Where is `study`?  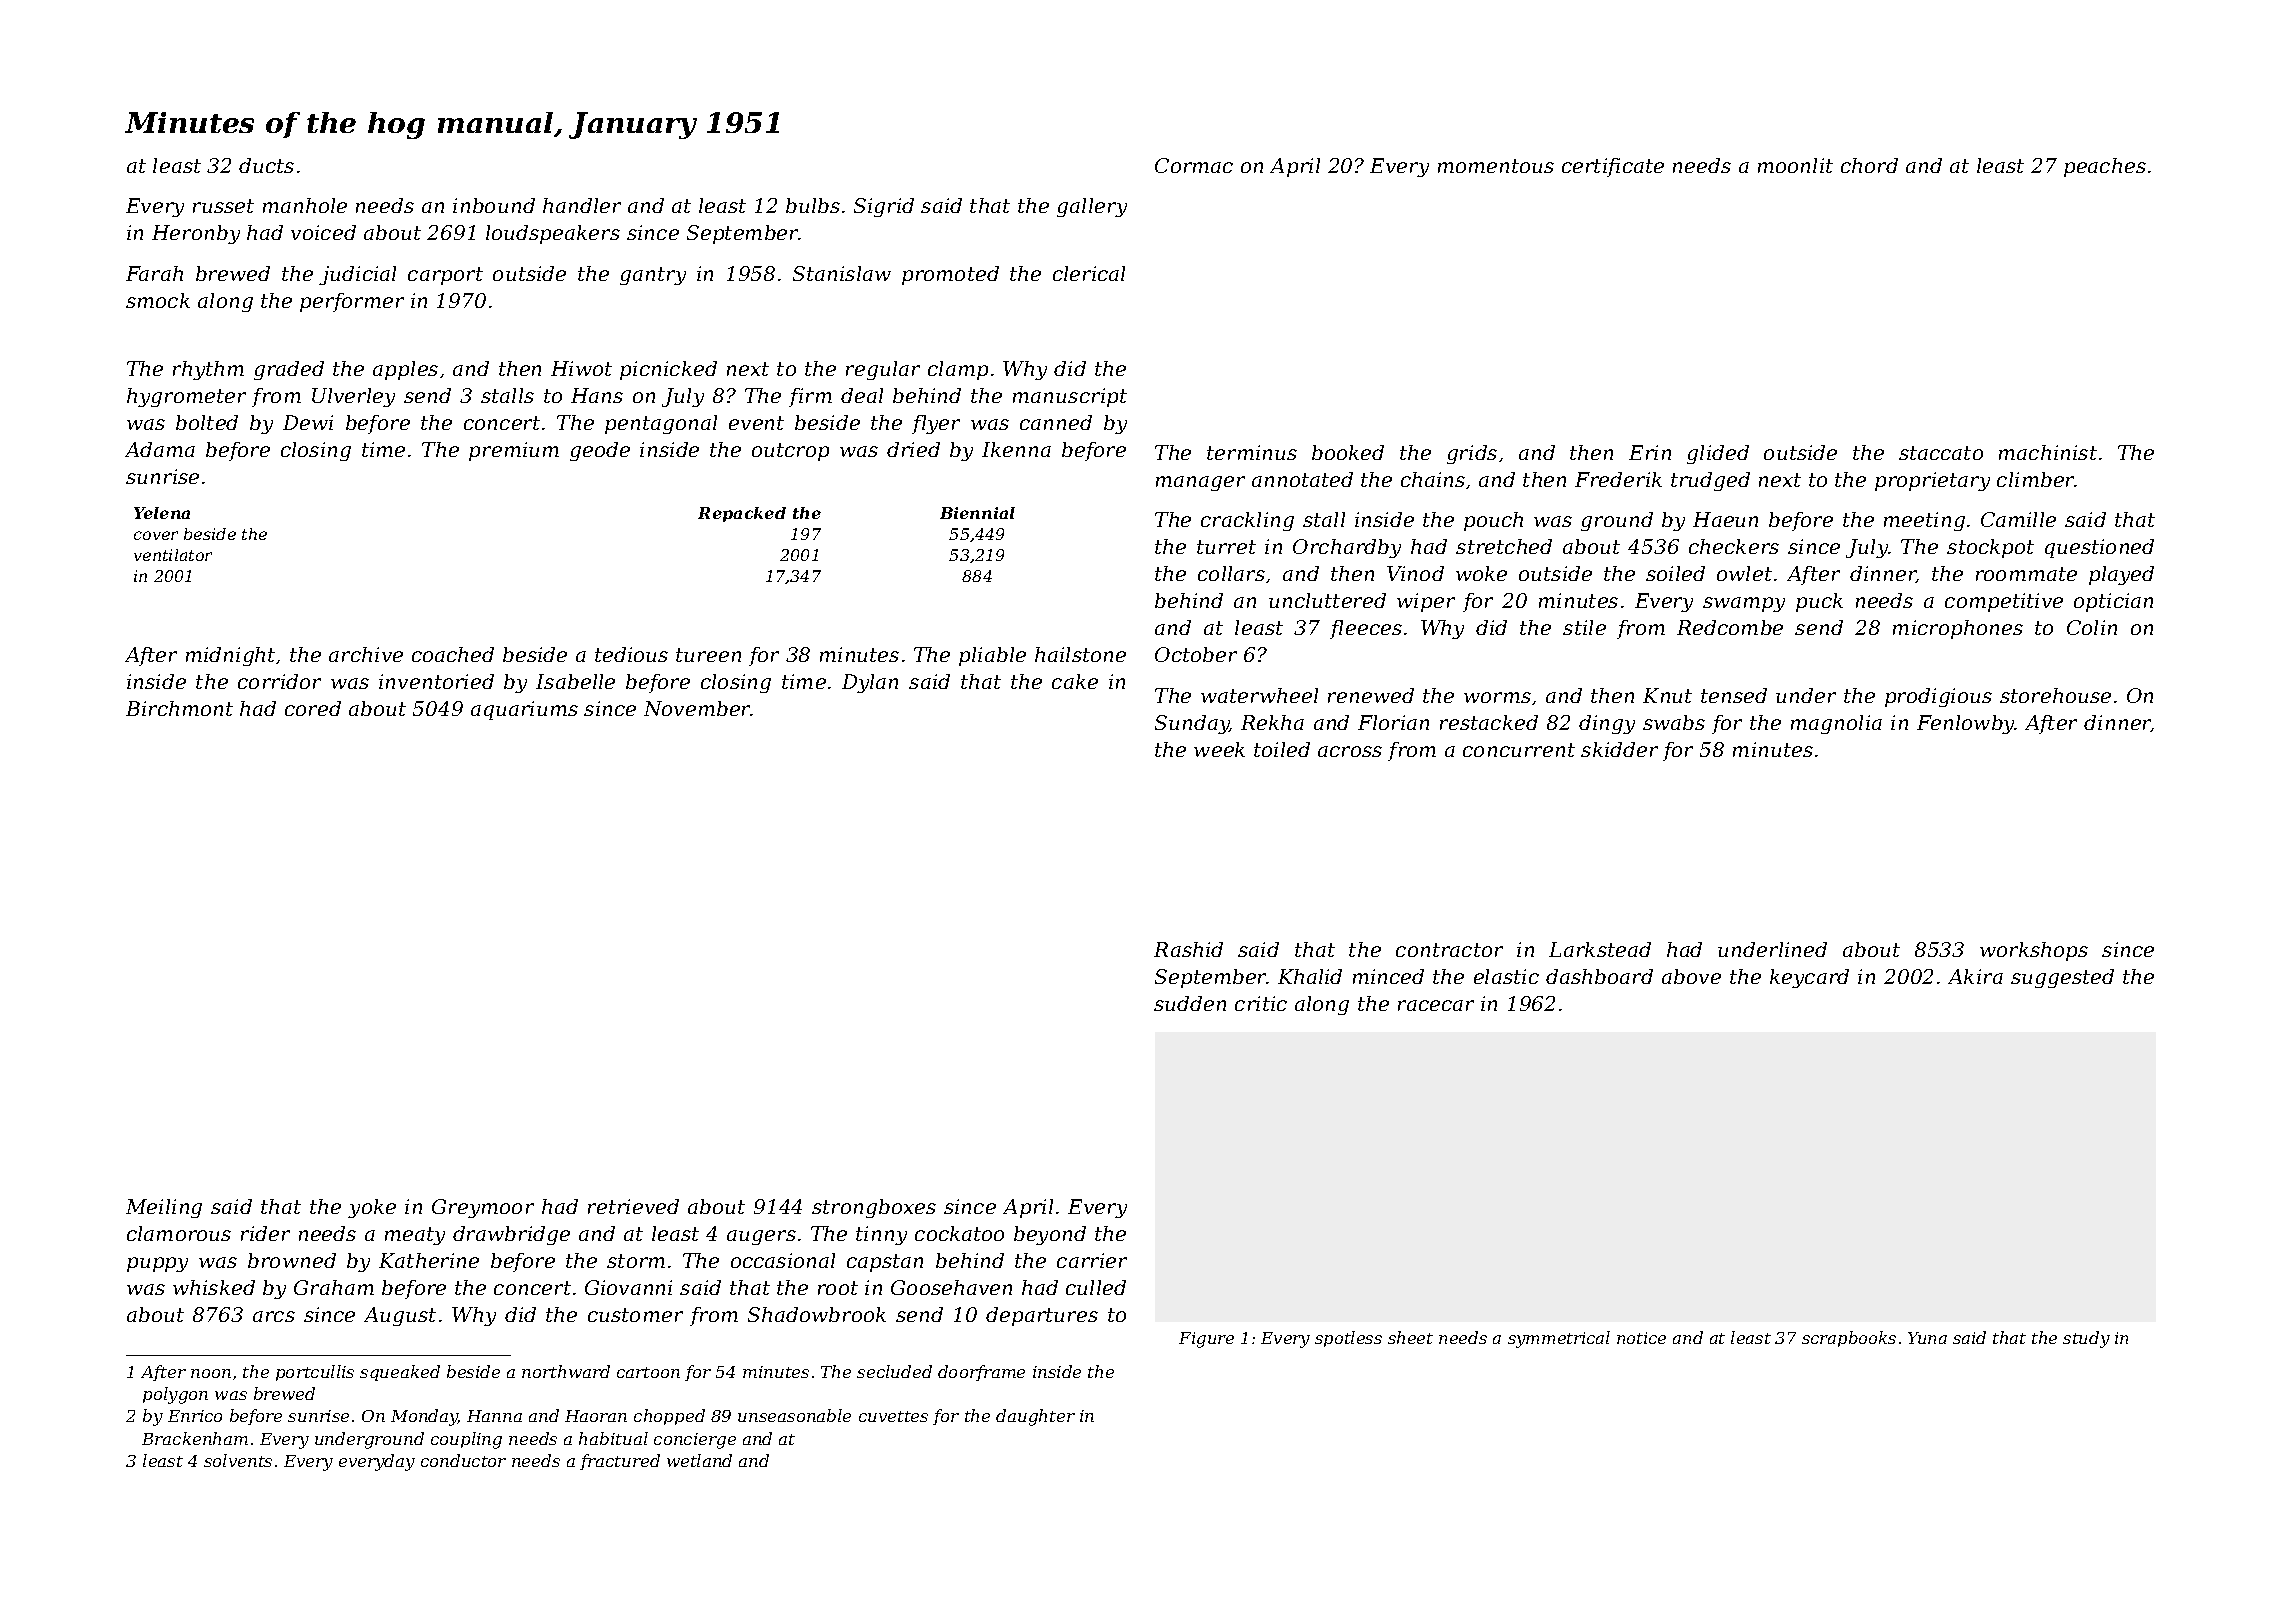 study is located at coordinates (2086, 1339).
